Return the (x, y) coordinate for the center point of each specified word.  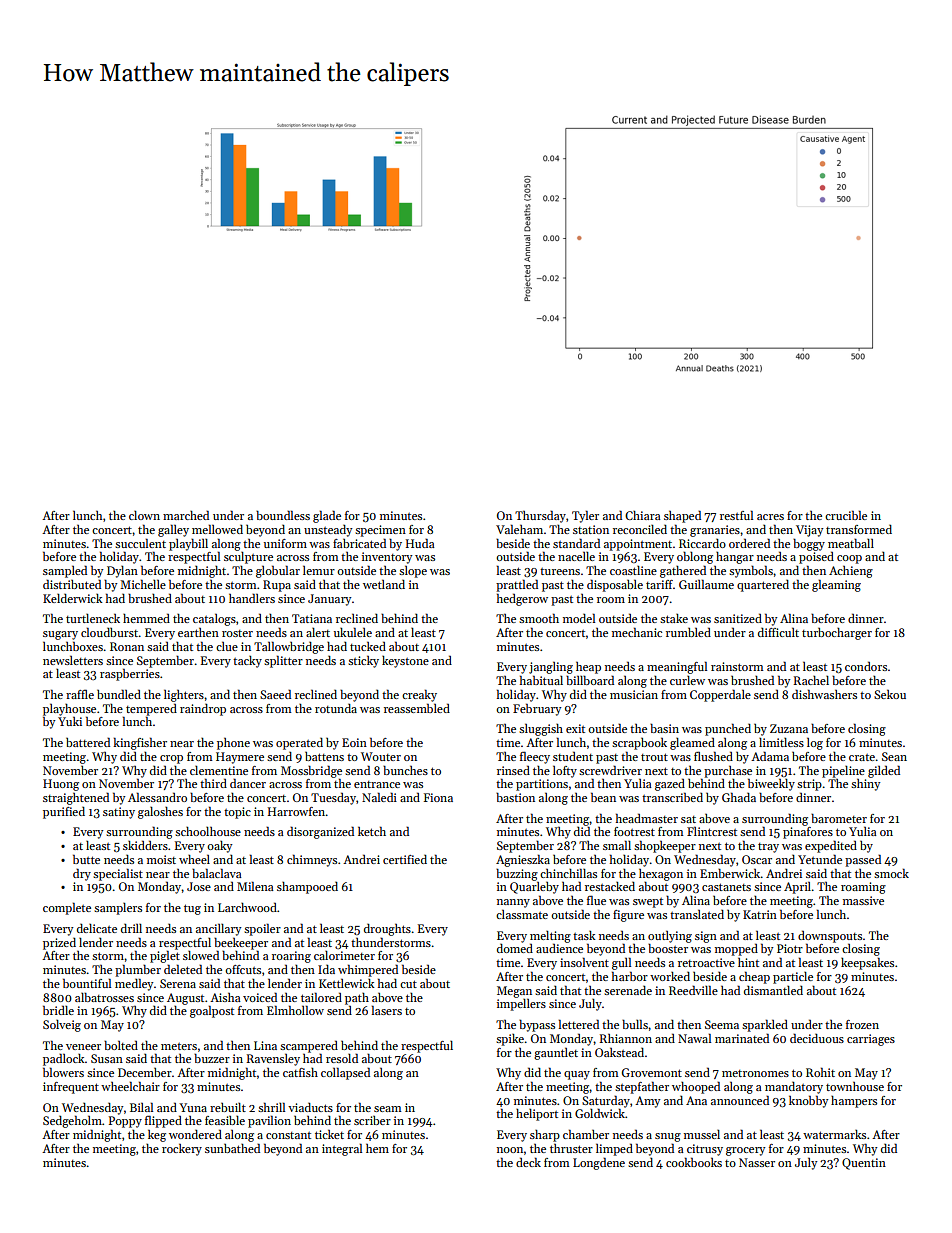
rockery (182, 1149)
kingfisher (140, 743)
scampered (309, 1046)
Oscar (757, 859)
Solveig (62, 1026)
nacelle (576, 556)
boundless (283, 515)
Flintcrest (712, 831)
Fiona (438, 797)
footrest (634, 831)
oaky (219, 847)
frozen (862, 1024)
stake (674, 618)
